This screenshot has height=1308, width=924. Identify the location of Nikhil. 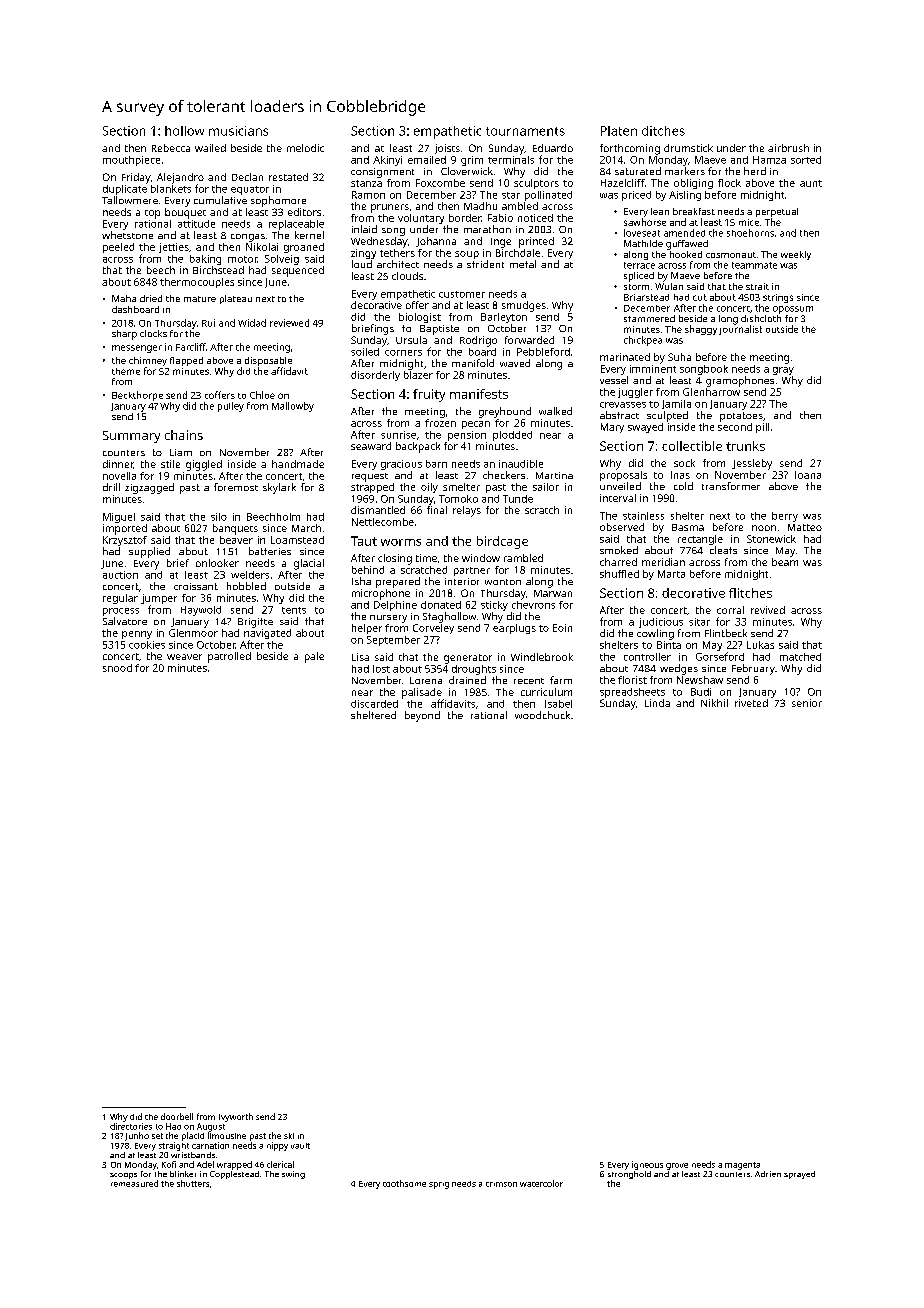
(714, 703).
